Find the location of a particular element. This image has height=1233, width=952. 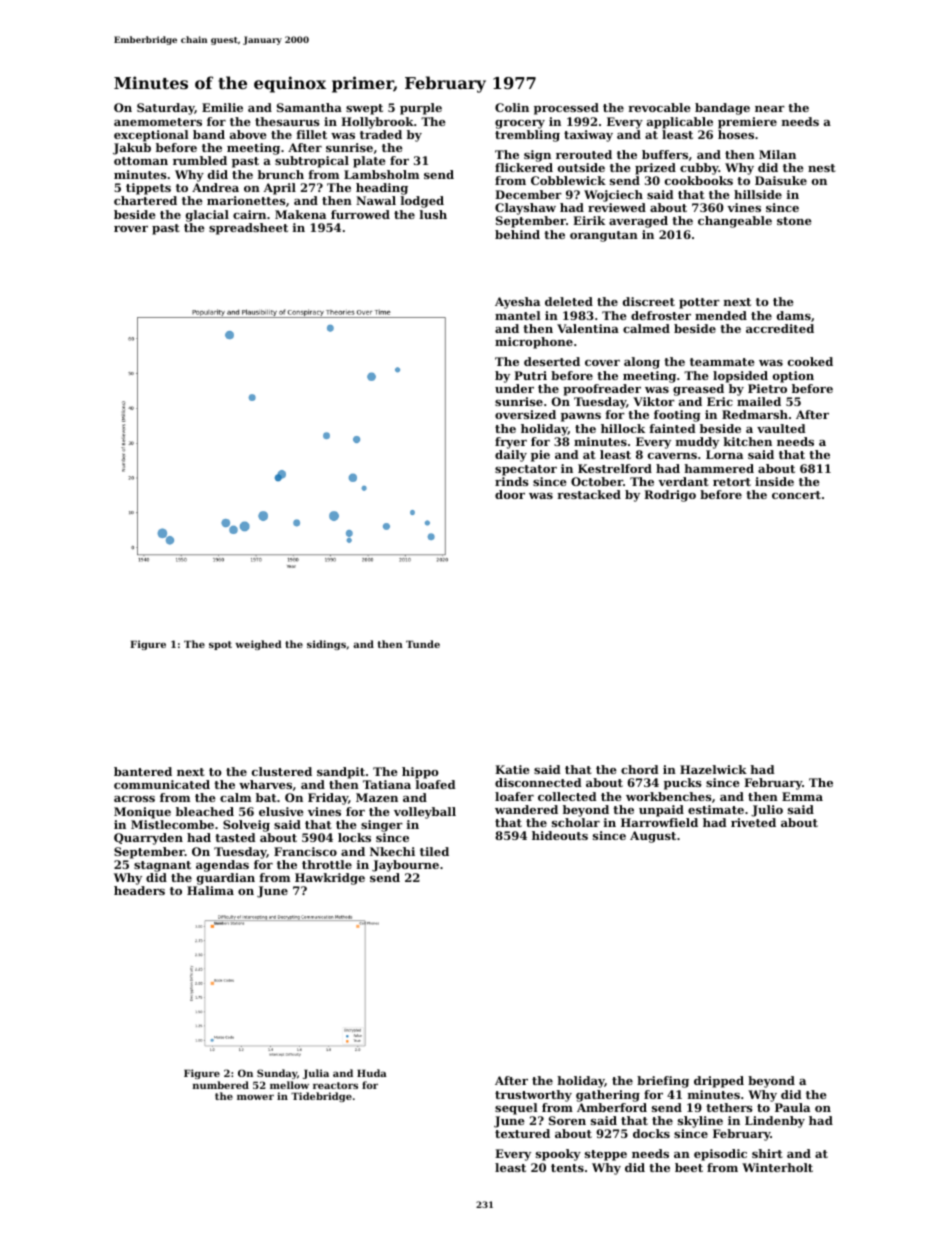

trustworthy is located at coordinates (533, 1096).
